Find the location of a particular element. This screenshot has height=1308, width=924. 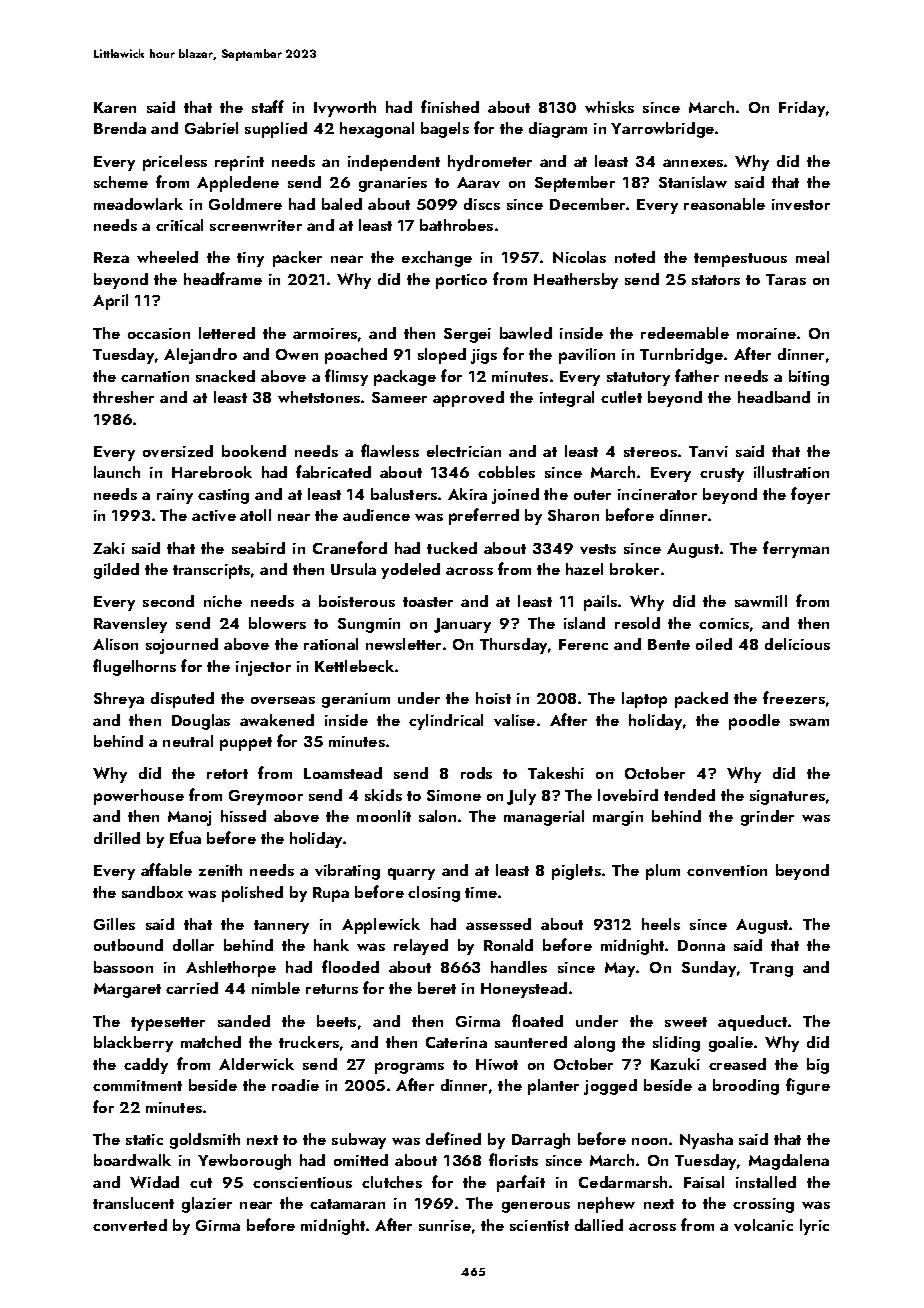

Nyasha is located at coordinates (706, 1141).
